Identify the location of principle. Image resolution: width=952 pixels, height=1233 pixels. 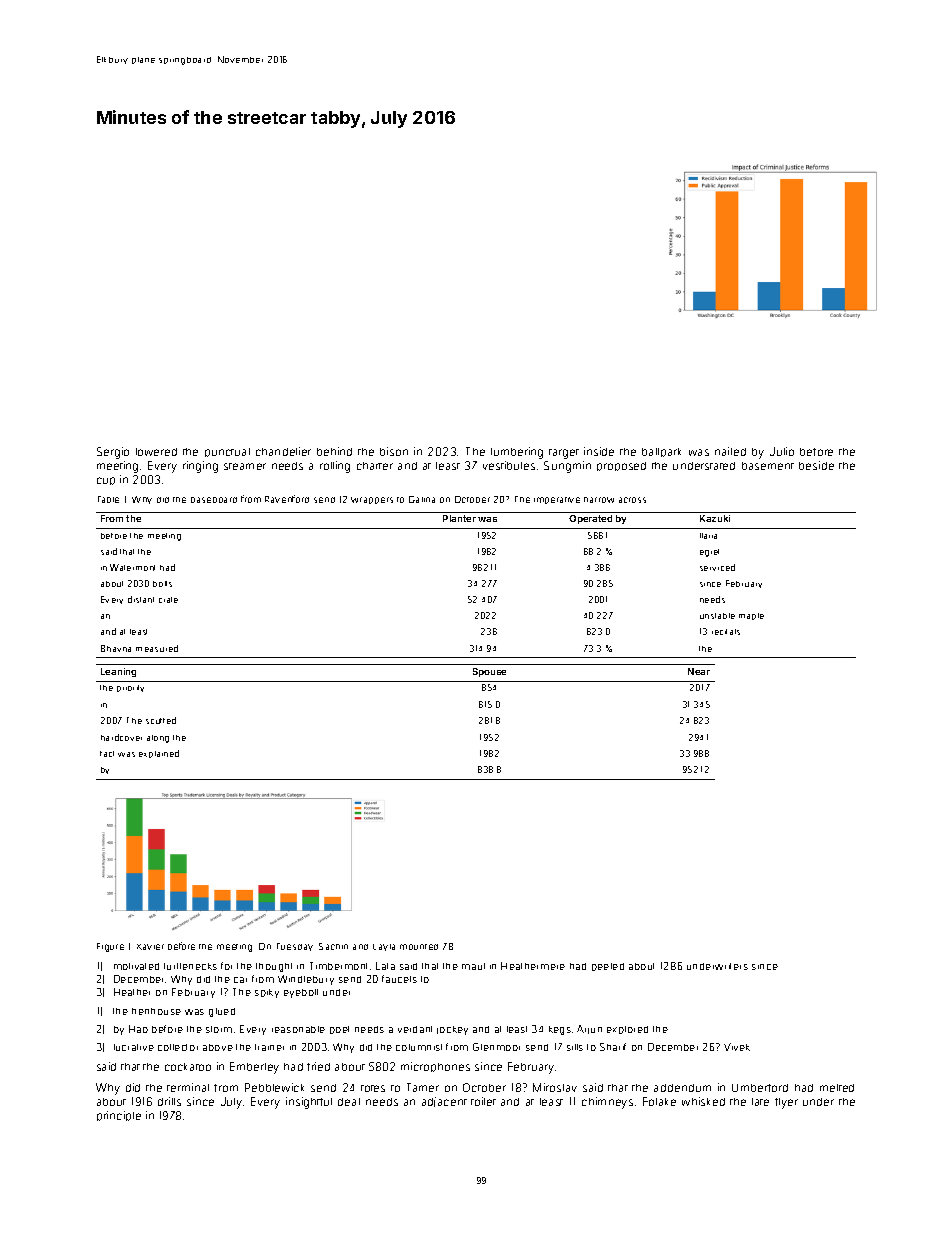
(119, 1116).
